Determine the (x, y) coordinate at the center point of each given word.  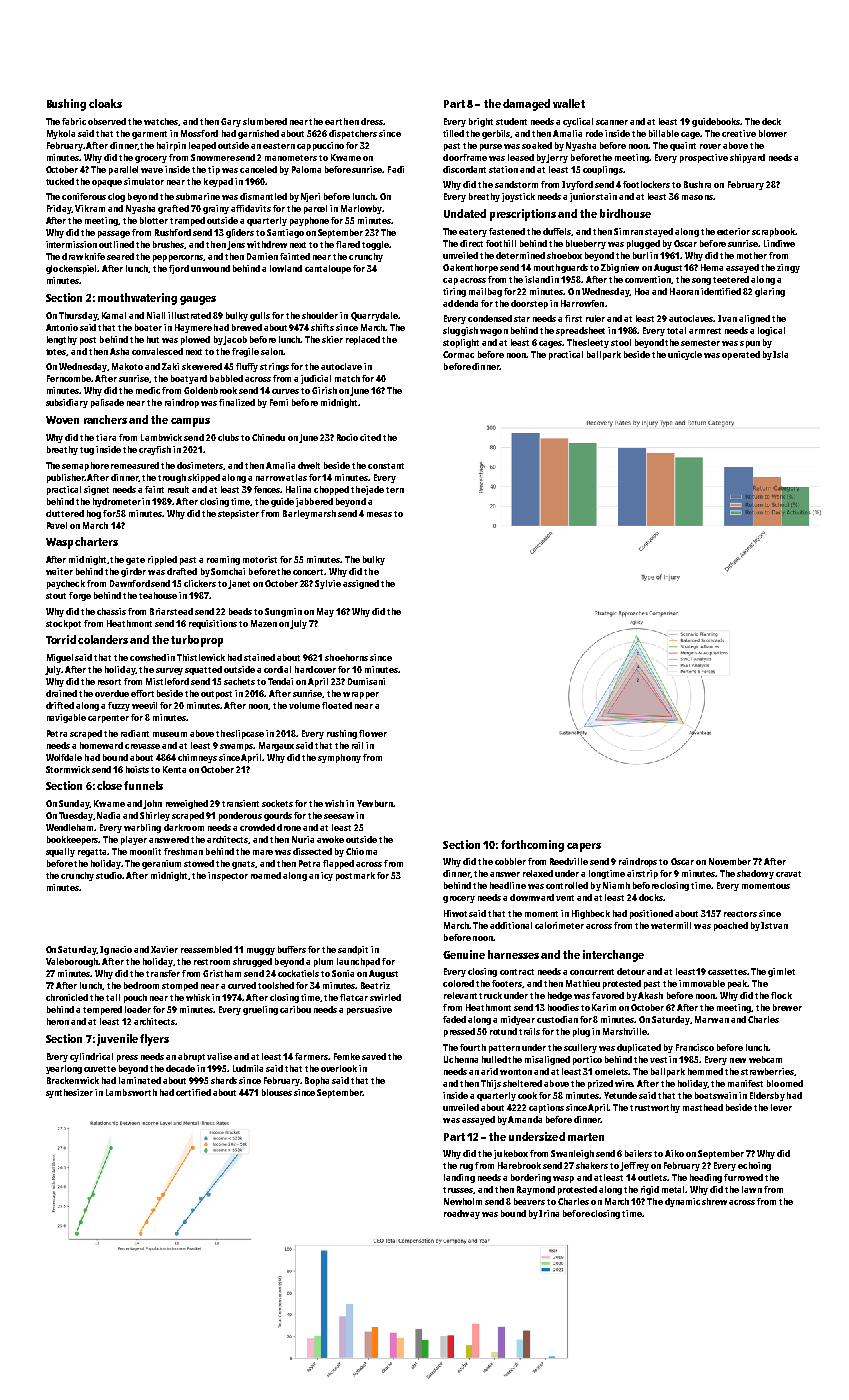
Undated (465, 213)
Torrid (61, 639)
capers (584, 847)
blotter (154, 220)
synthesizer (69, 1093)
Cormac (458, 354)
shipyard (747, 158)
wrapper (361, 695)
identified (721, 291)
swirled (385, 997)
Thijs (491, 1084)
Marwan (712, 1019)
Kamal (114, 315)
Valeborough (72, 962)
